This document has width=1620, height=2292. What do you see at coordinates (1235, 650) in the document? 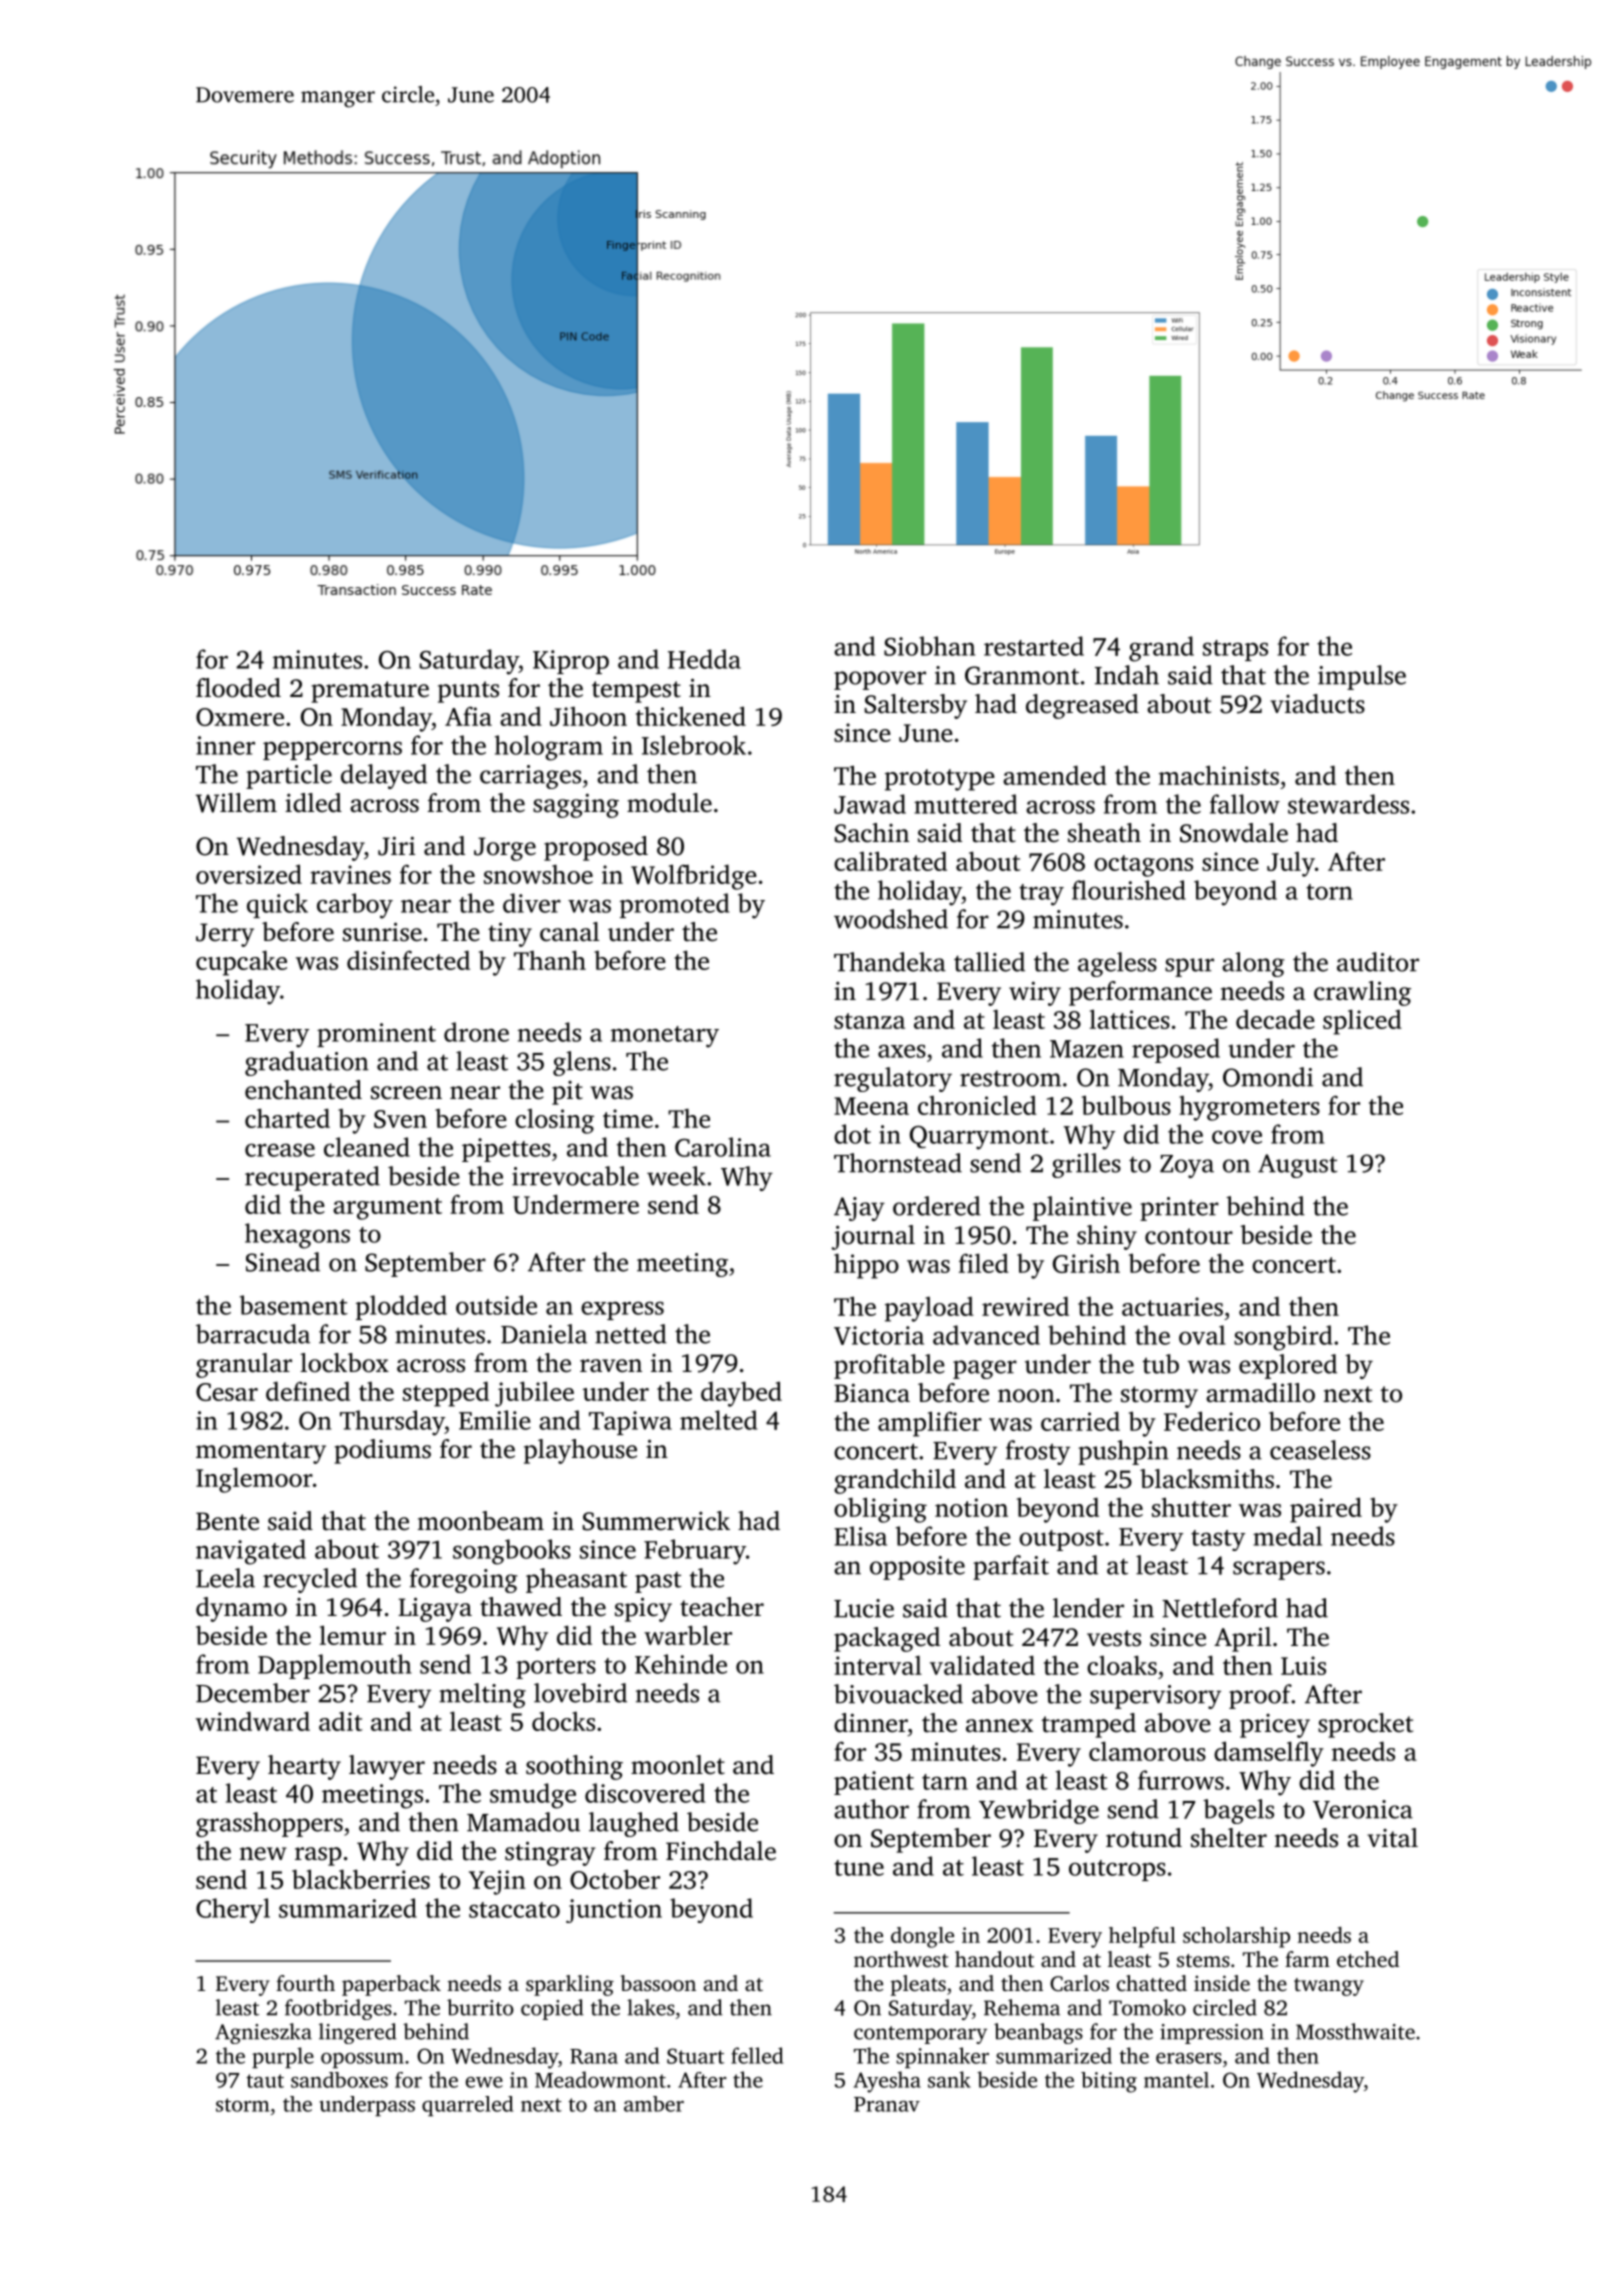
I see `straps` at bounding box center [1235, 650].
